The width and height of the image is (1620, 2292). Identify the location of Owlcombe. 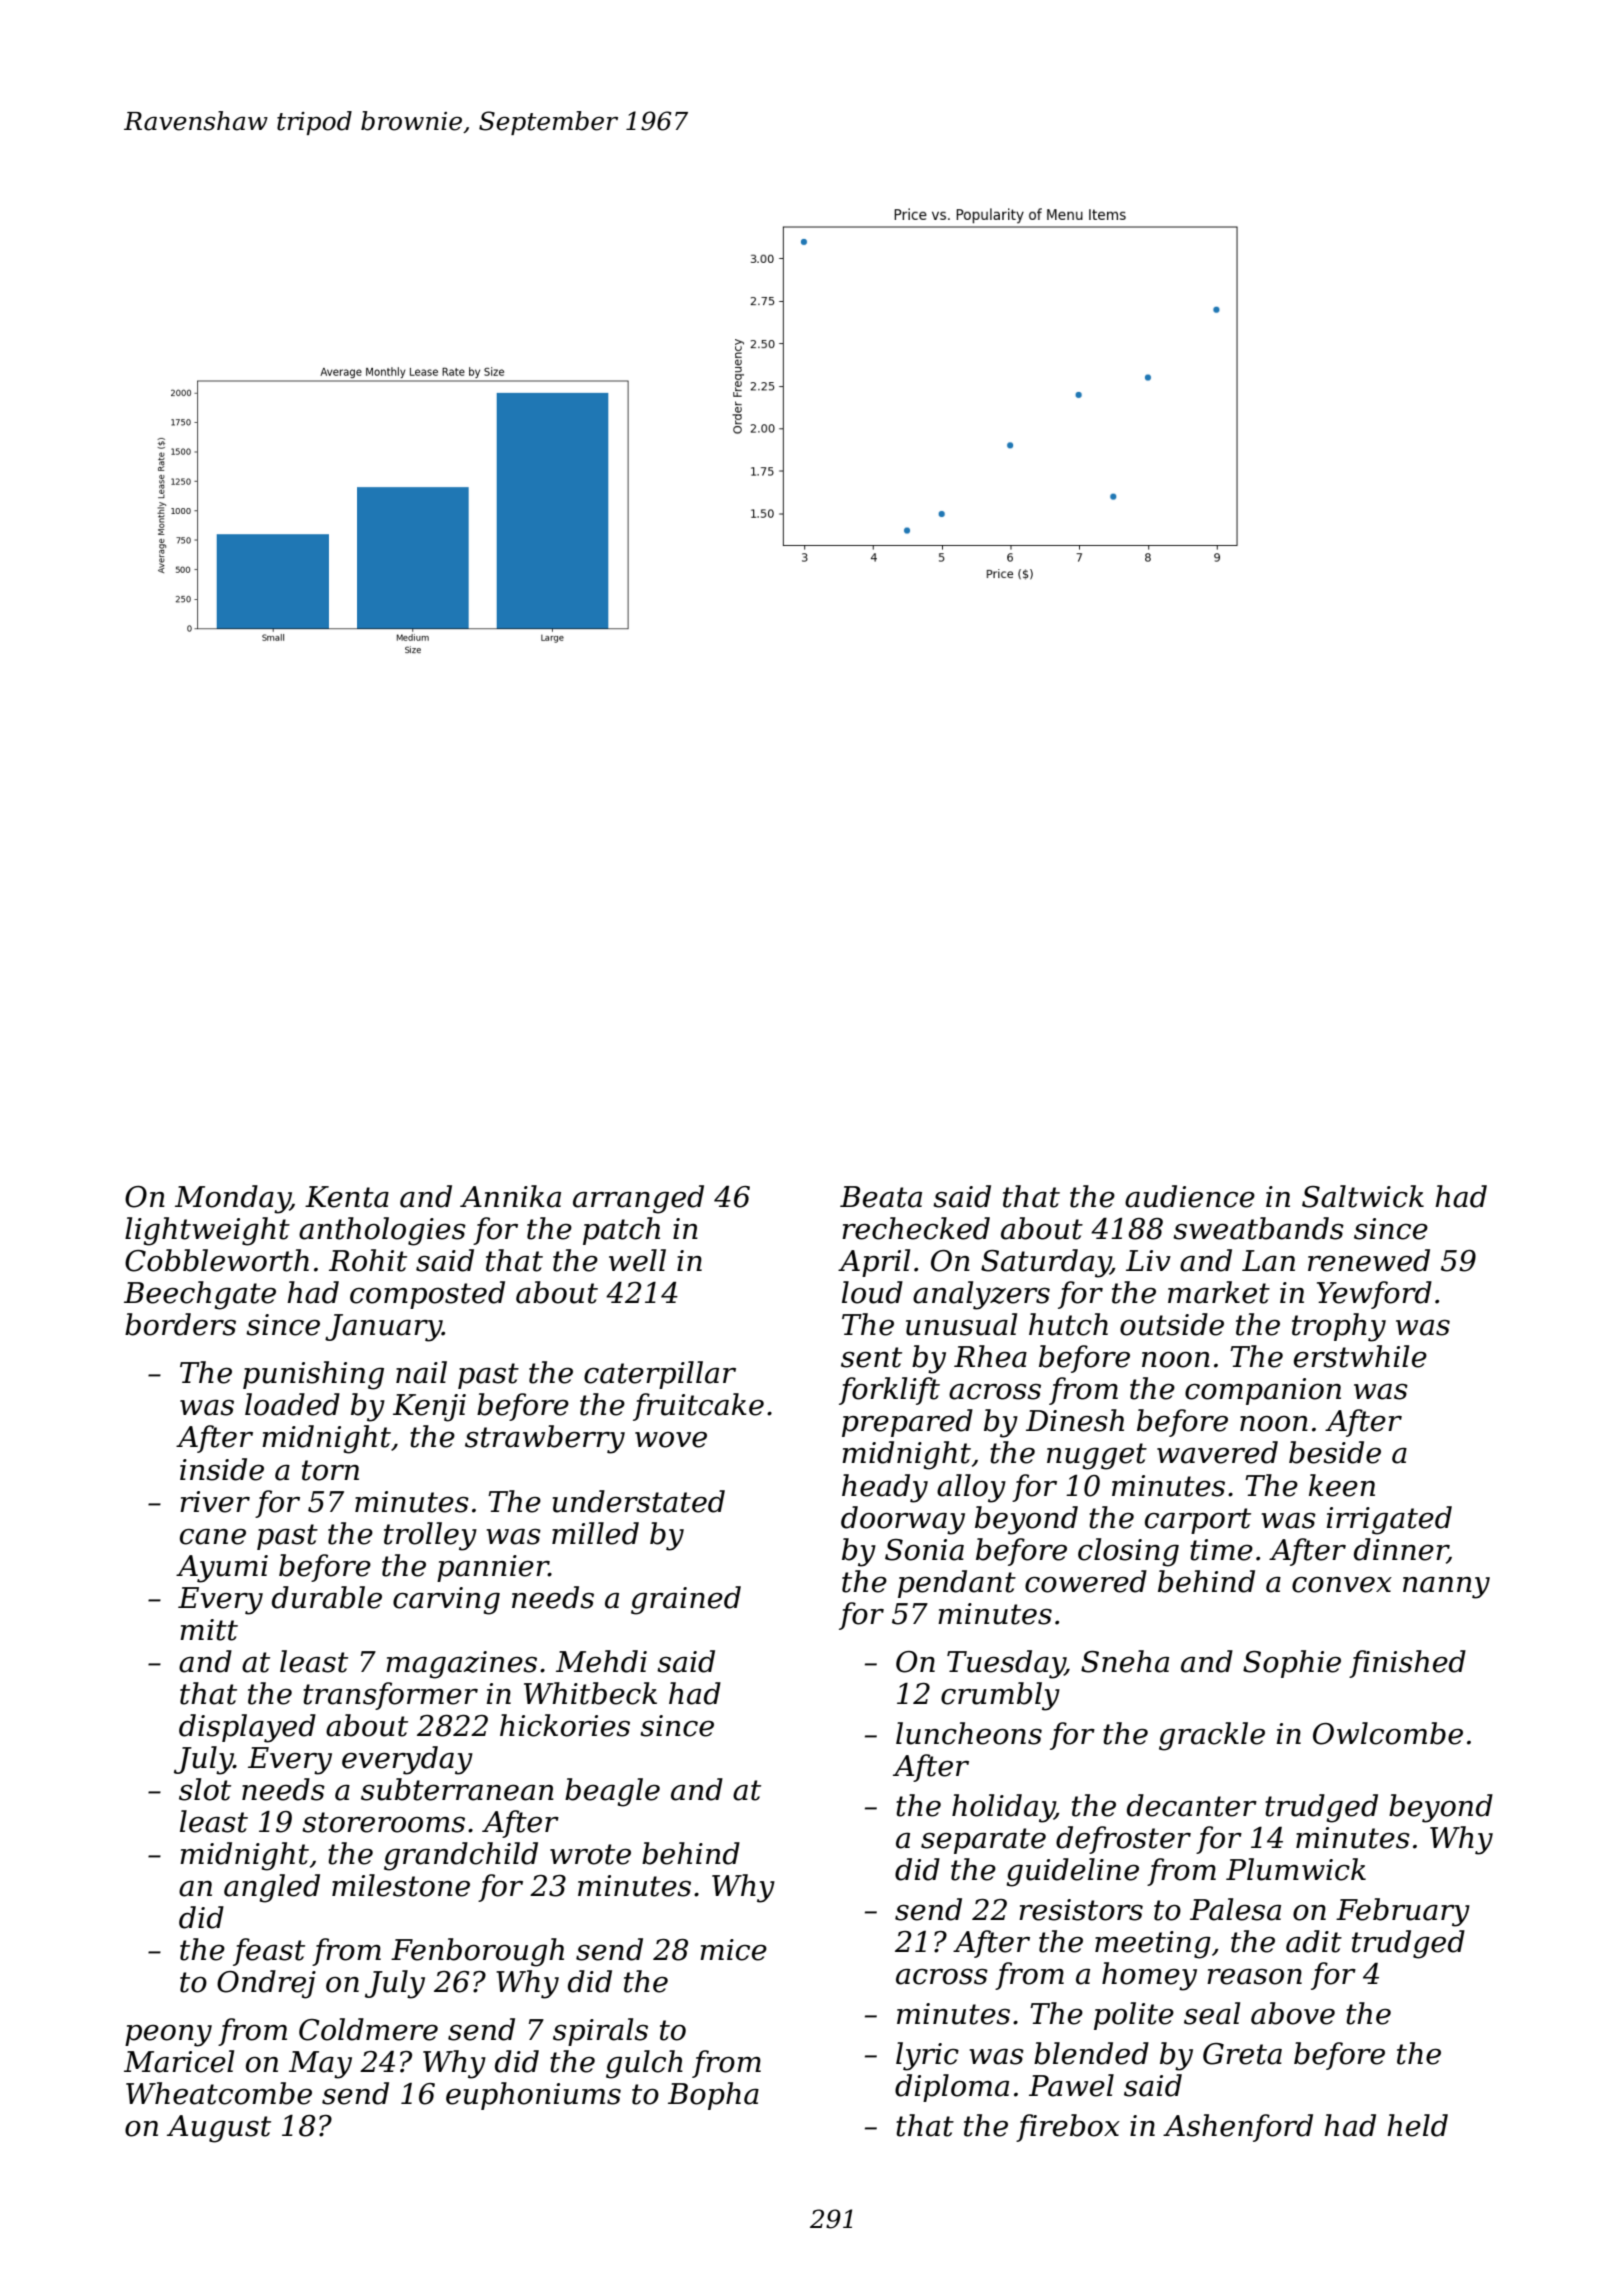
(1388, 1733).
